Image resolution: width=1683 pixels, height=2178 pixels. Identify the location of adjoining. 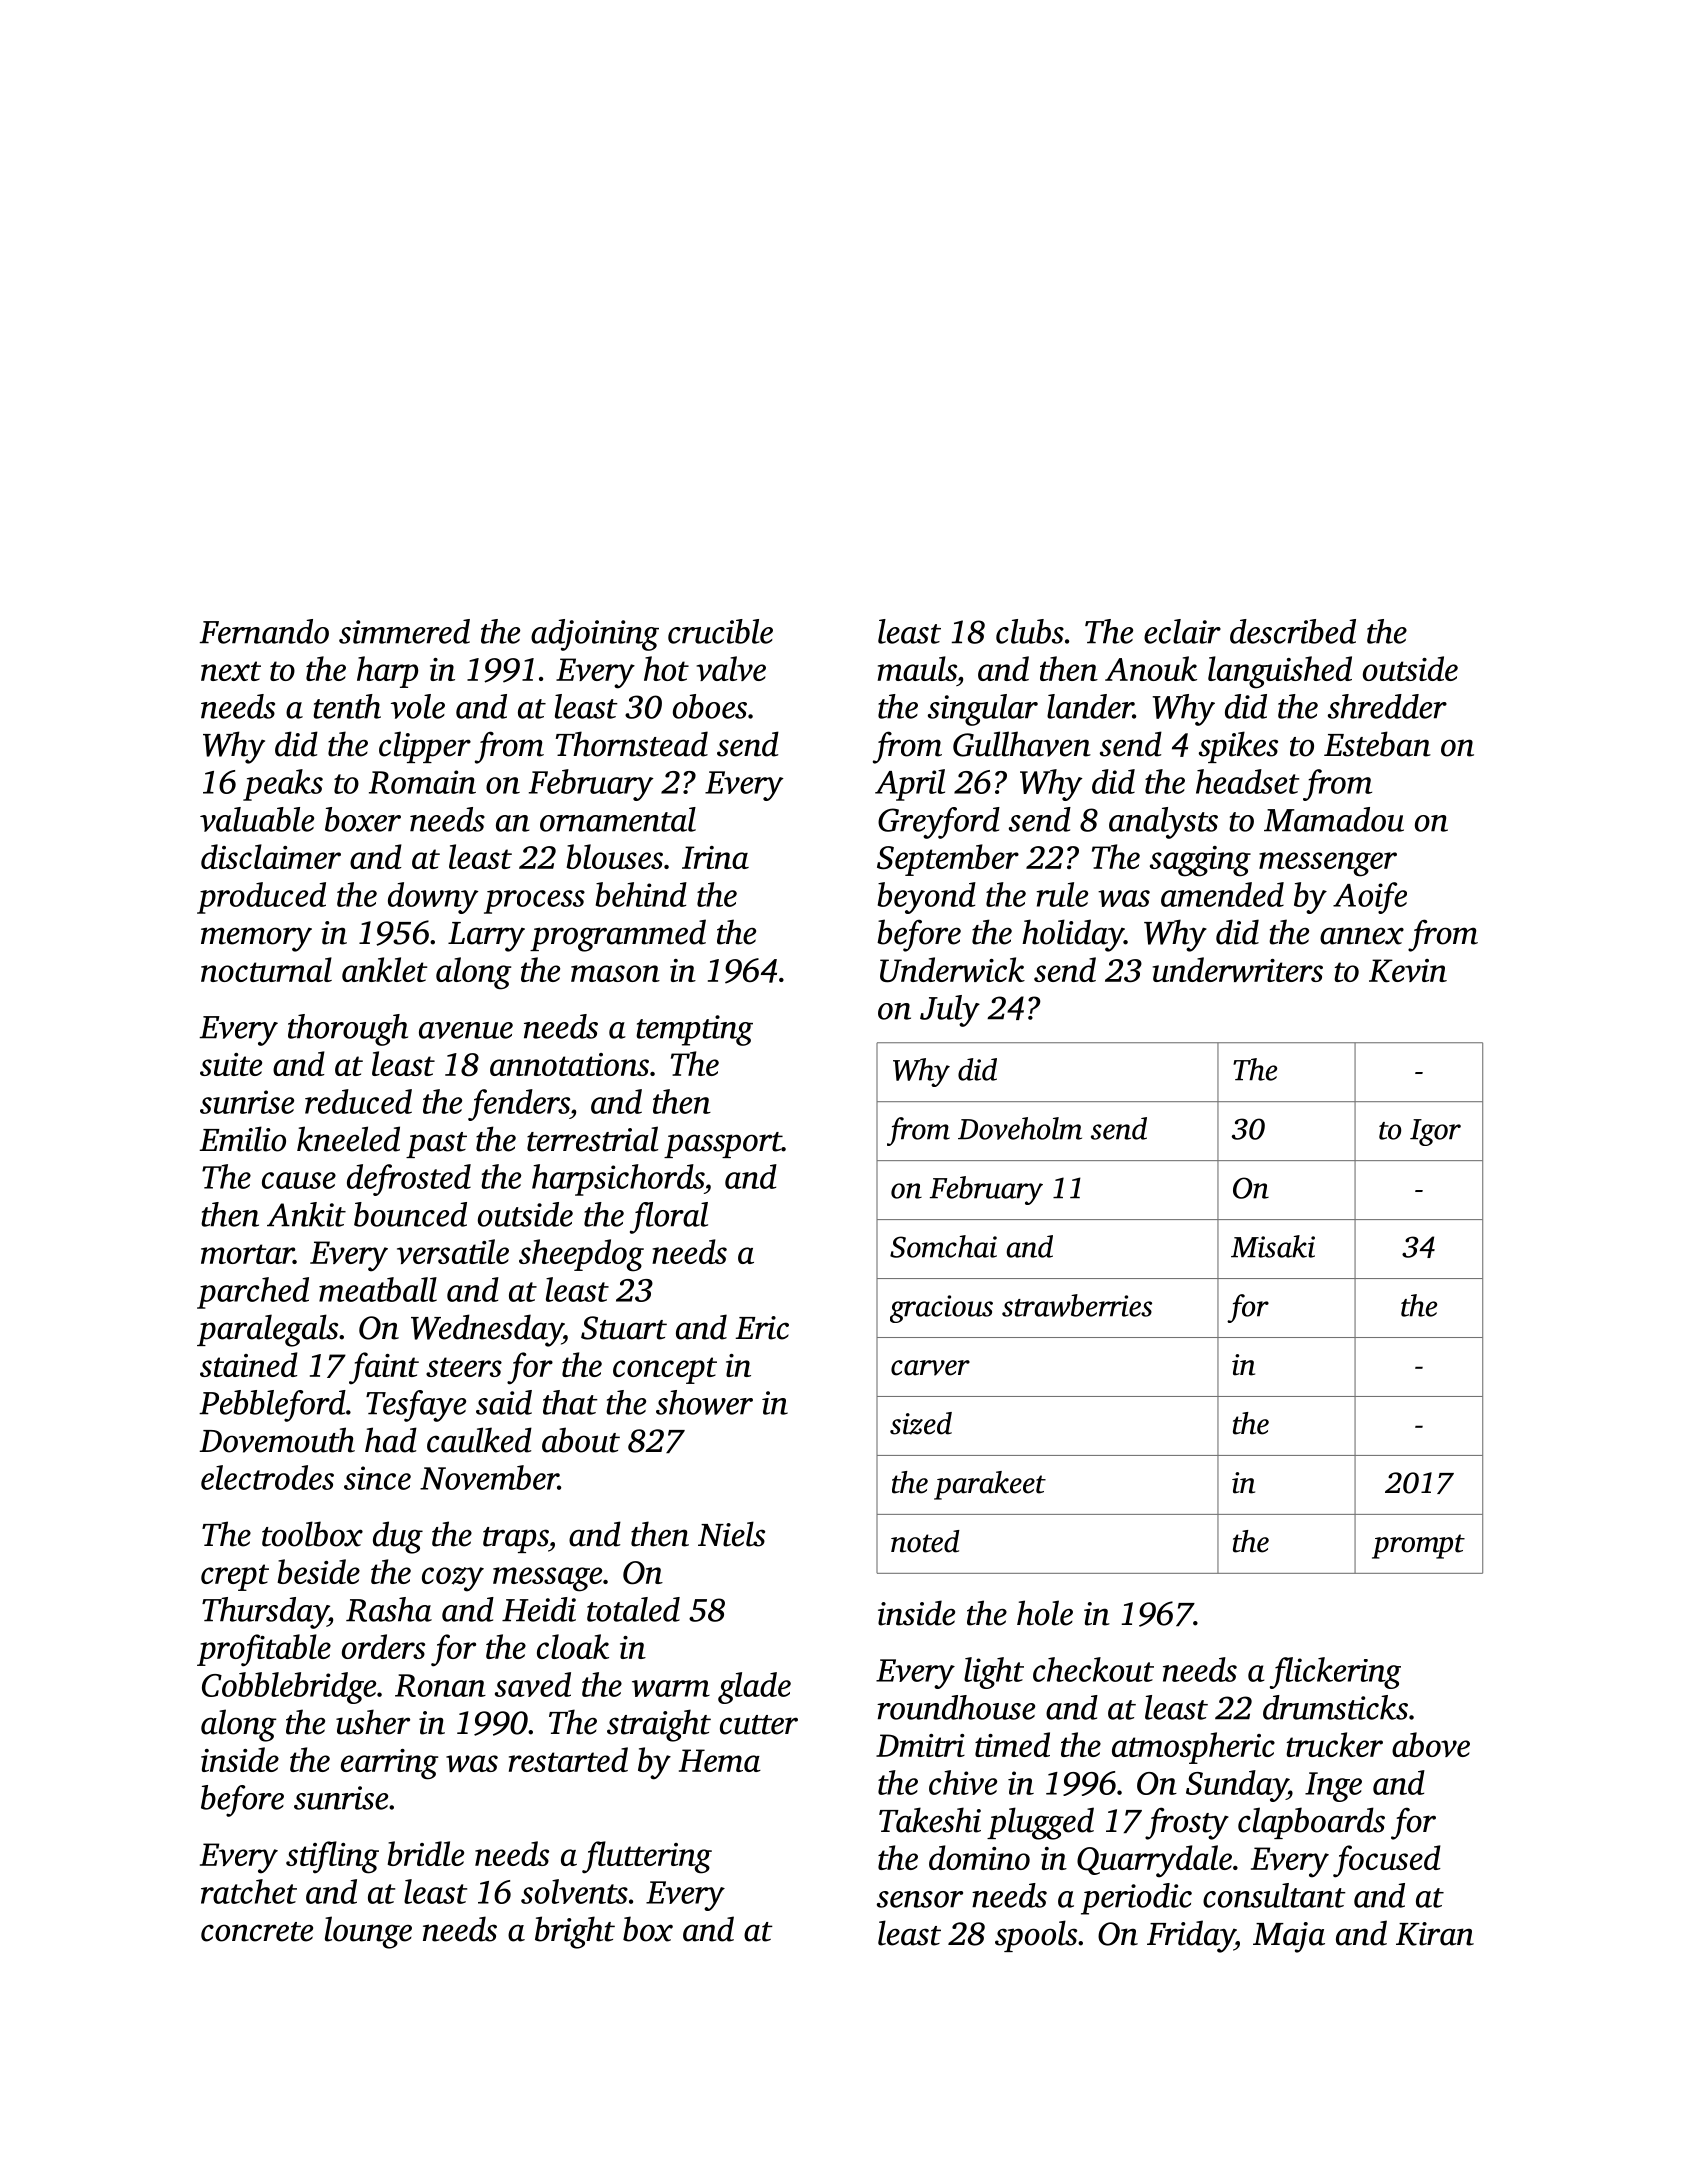
(595, 635).
